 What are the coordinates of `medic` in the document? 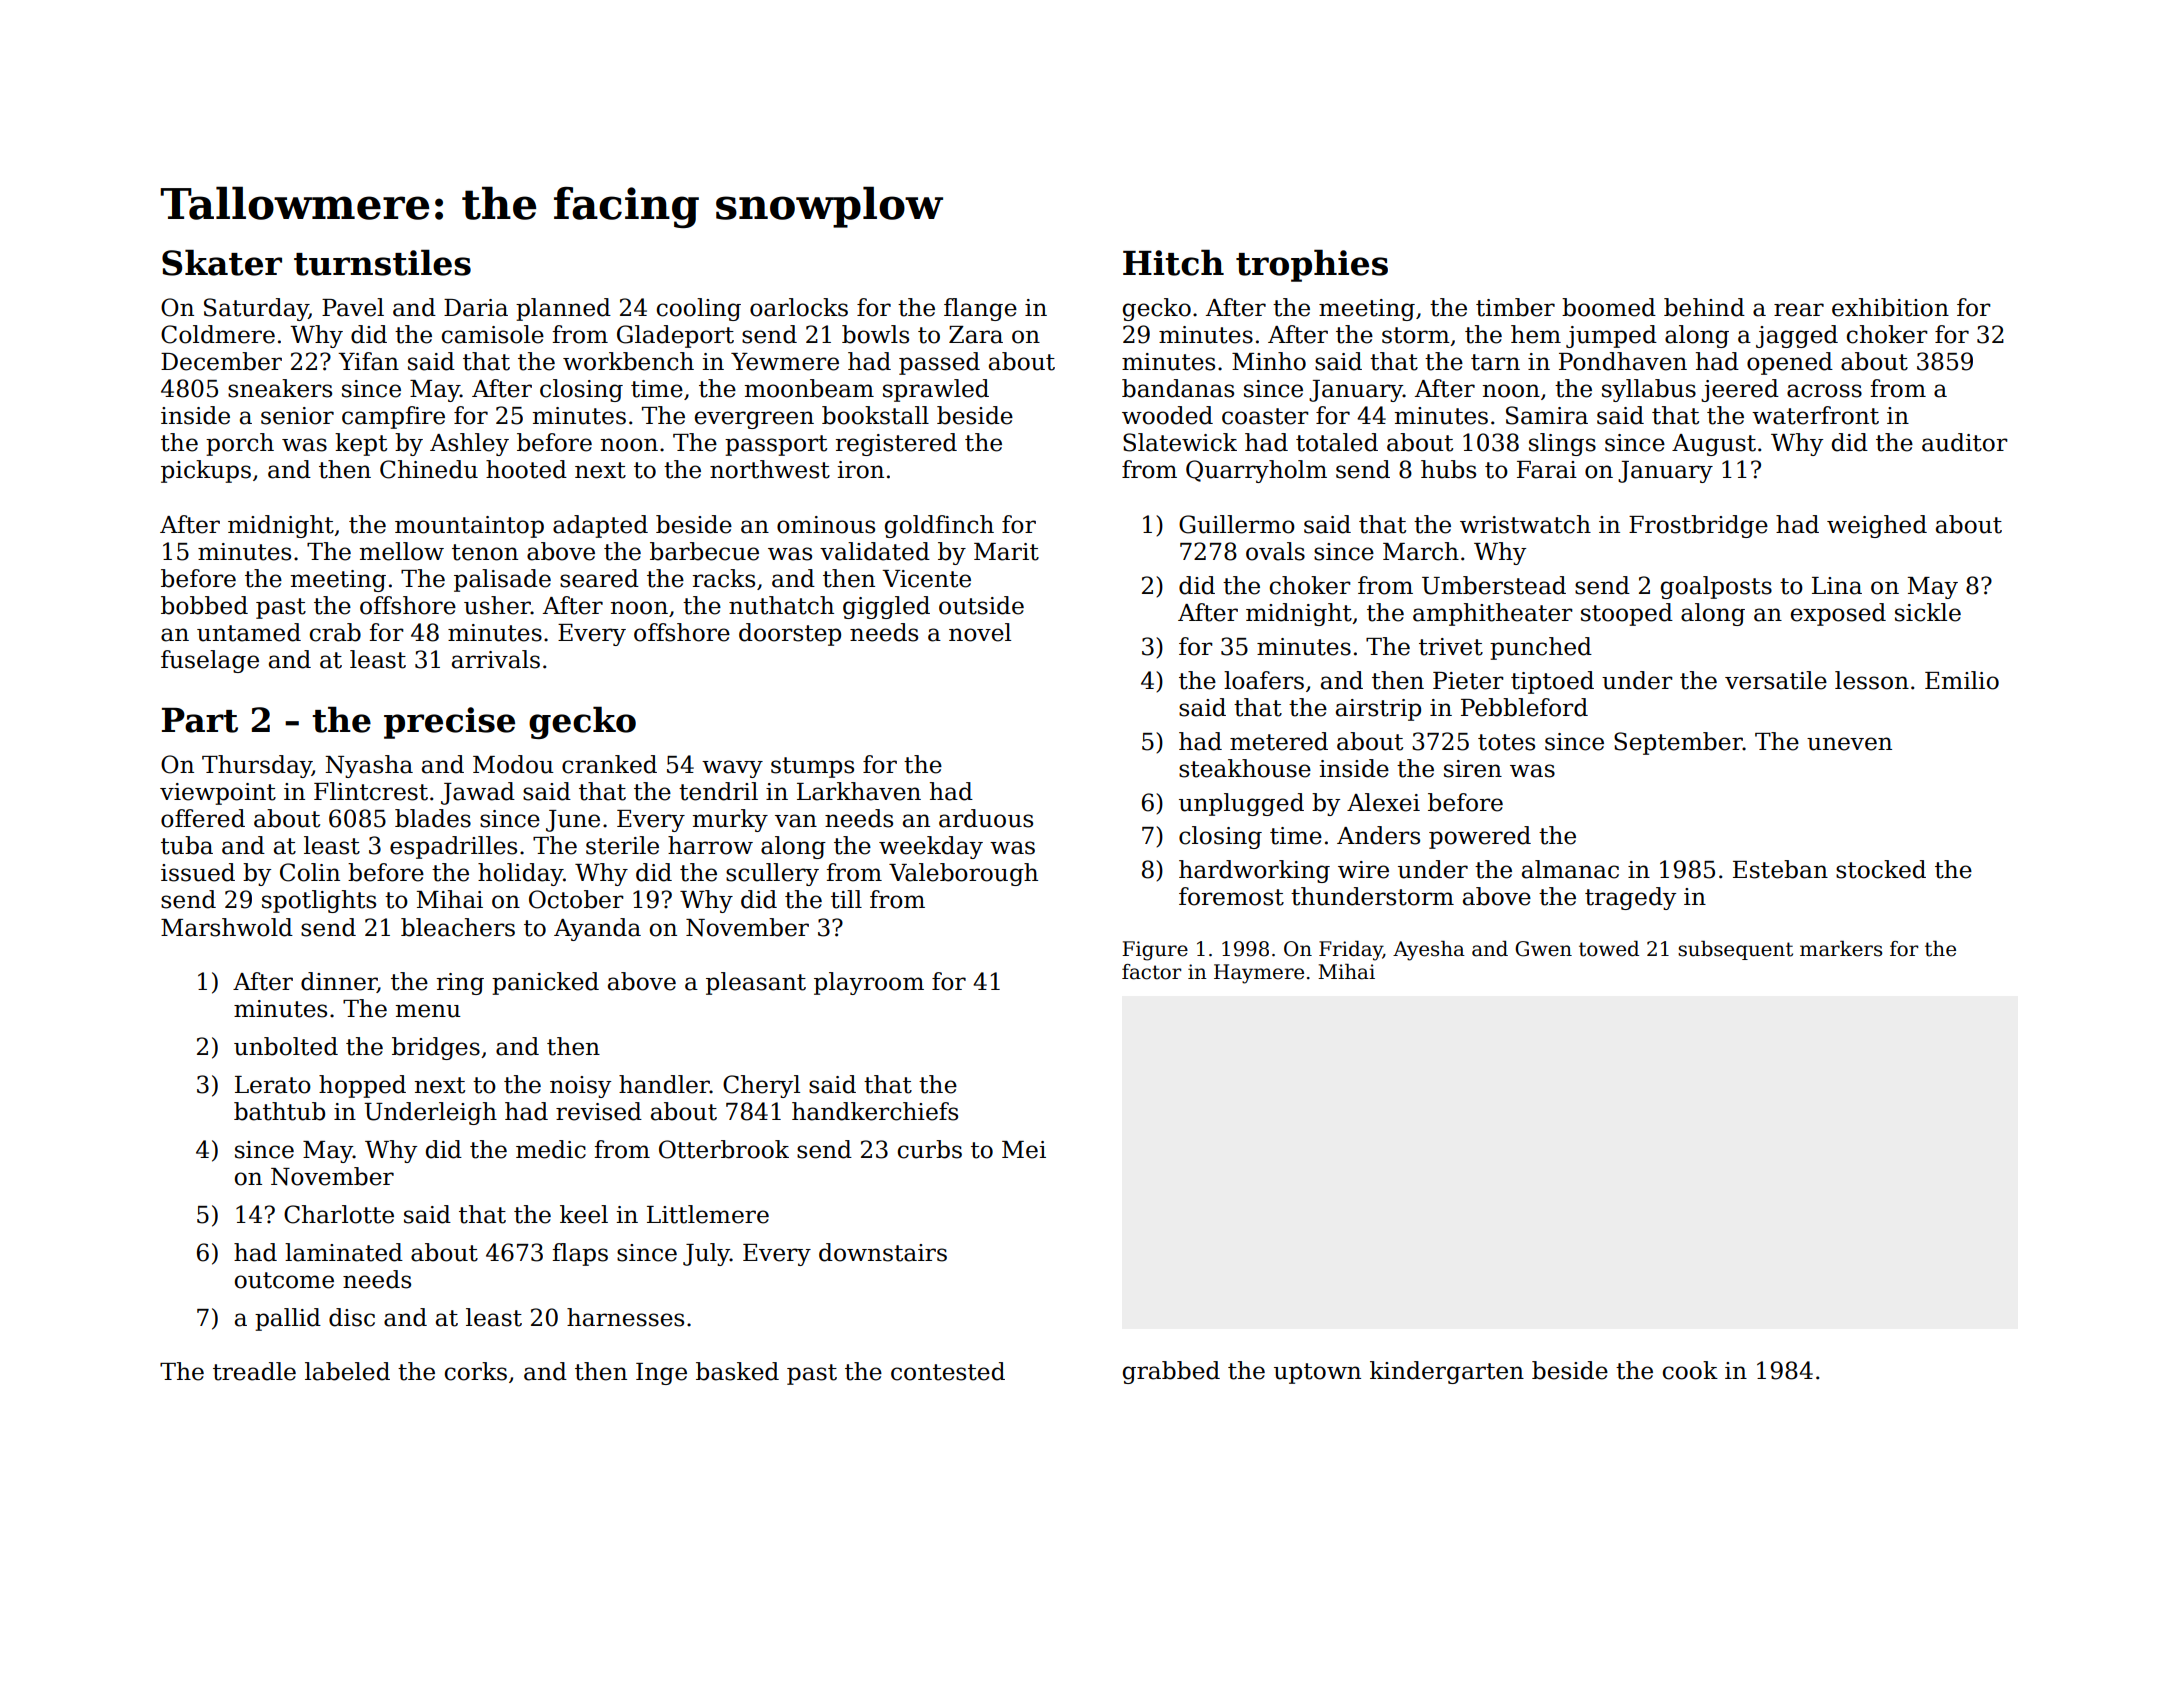 It's located at (551, 1149).
